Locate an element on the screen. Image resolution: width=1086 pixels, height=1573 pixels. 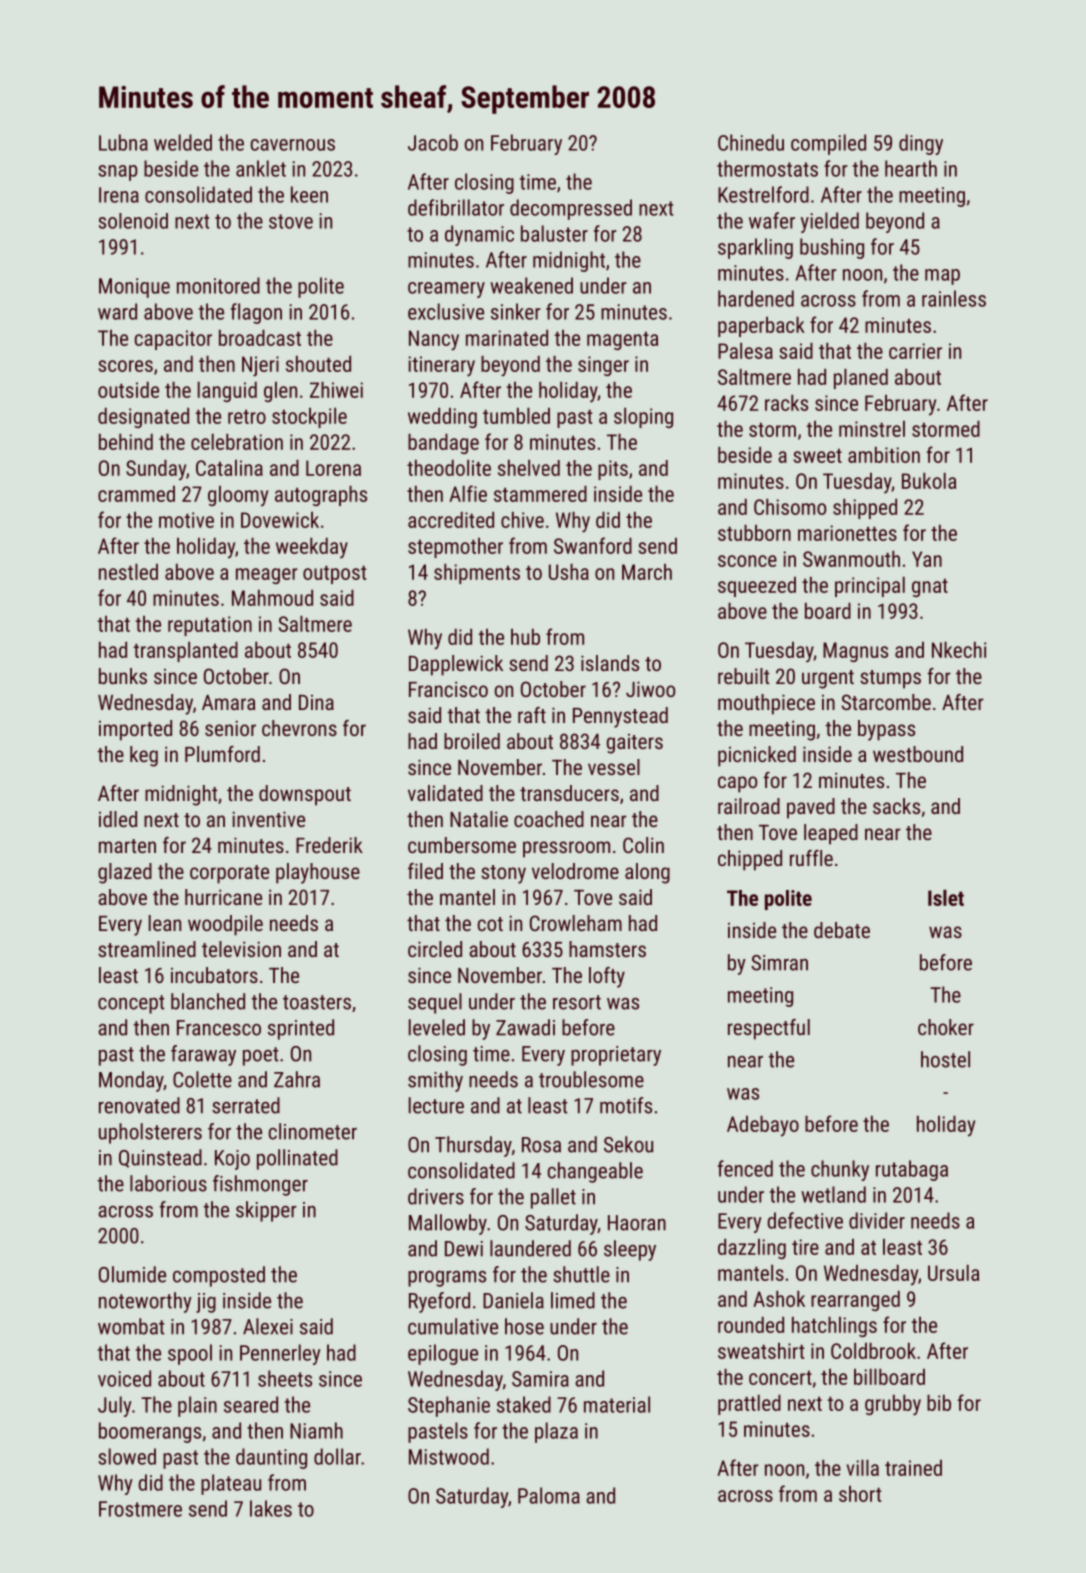
ward is located at coordinates (117, 311).
